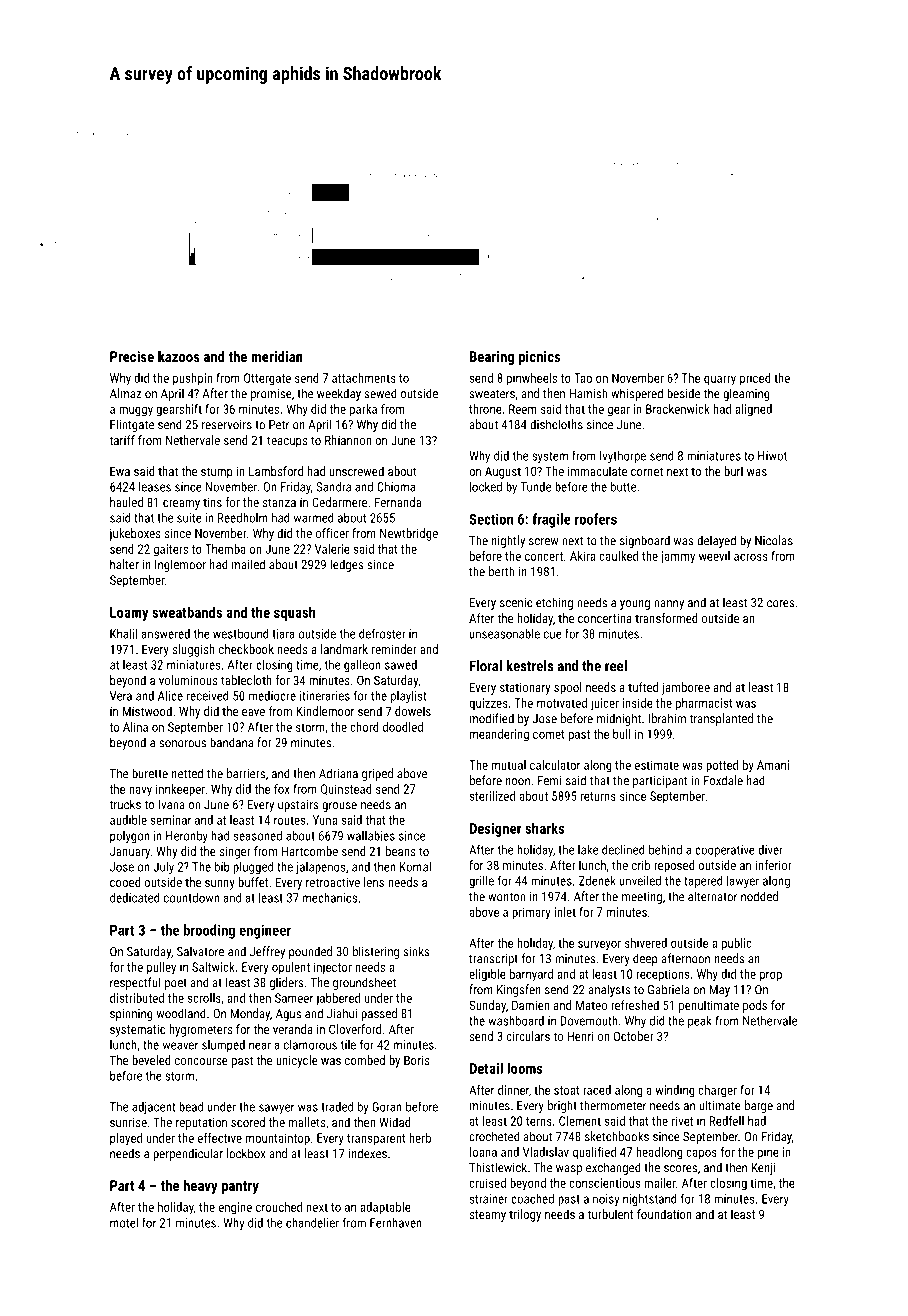 The width and height of the image is (908, 1316). I want to click on defroster, so click(382, 633).
